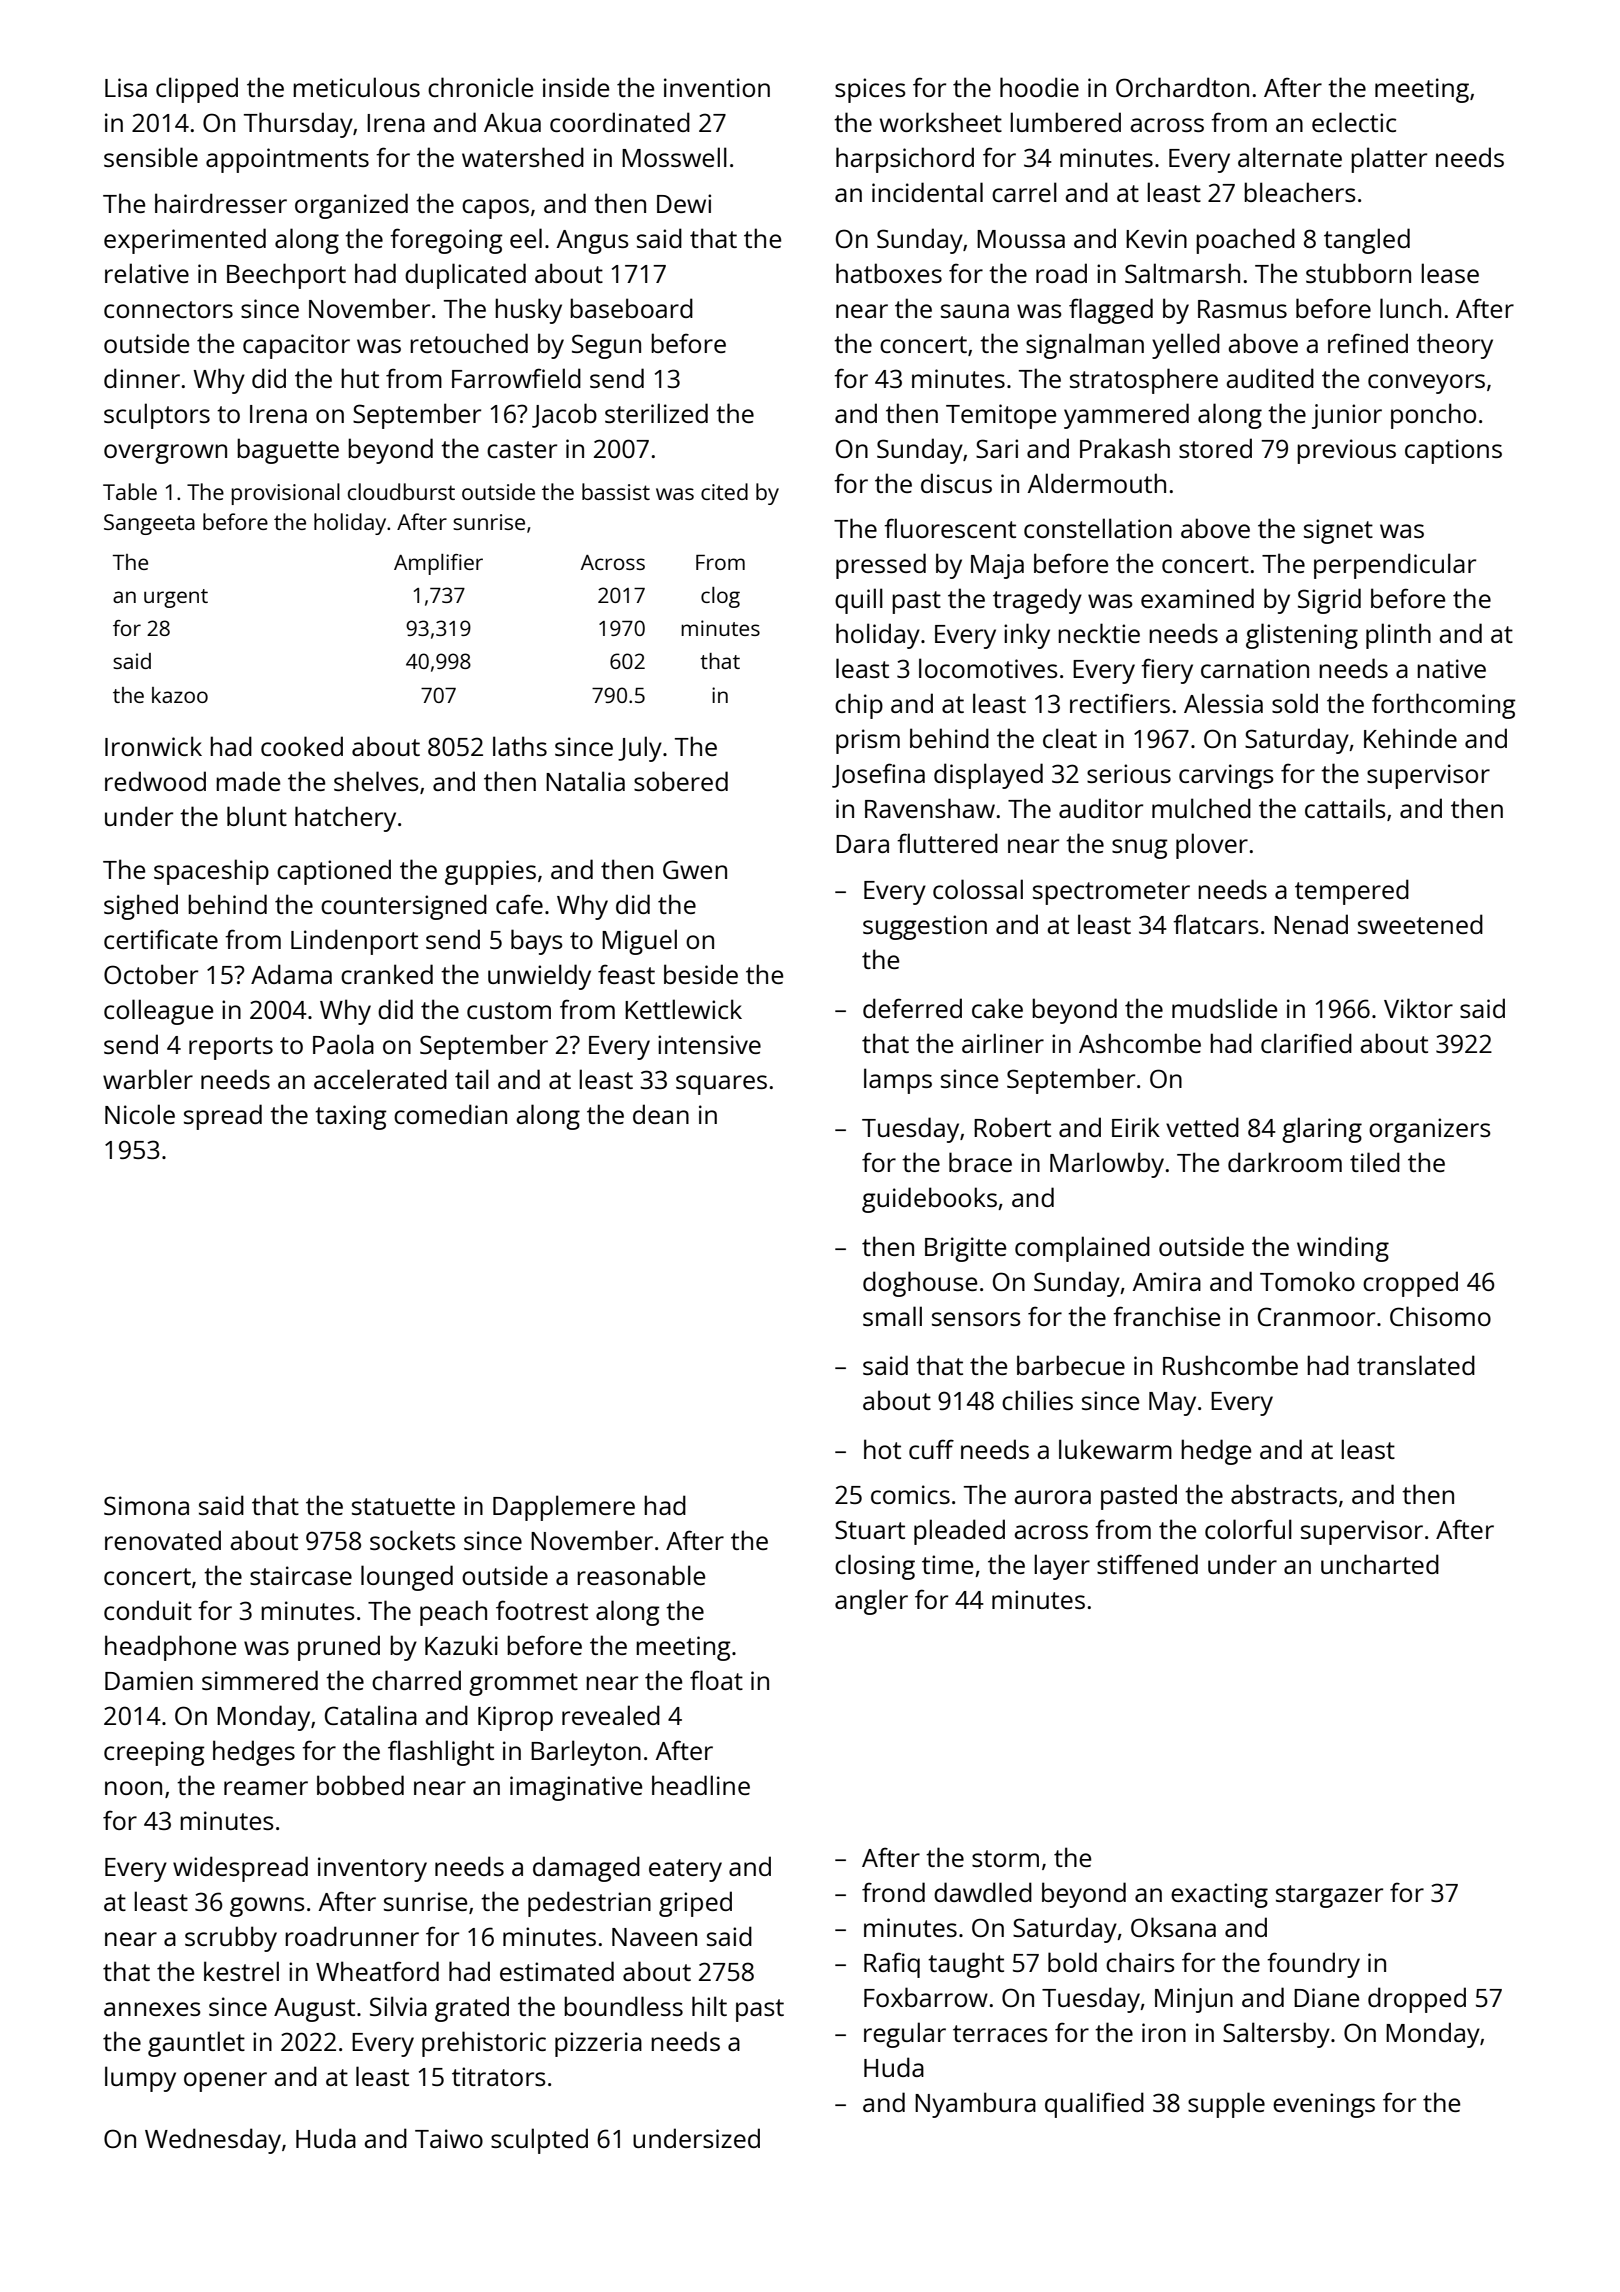 The image size is (1620, 2292). Describe the element at coordinates (449, 2138) in the screenshot. I see `Taiwo` at that location.
